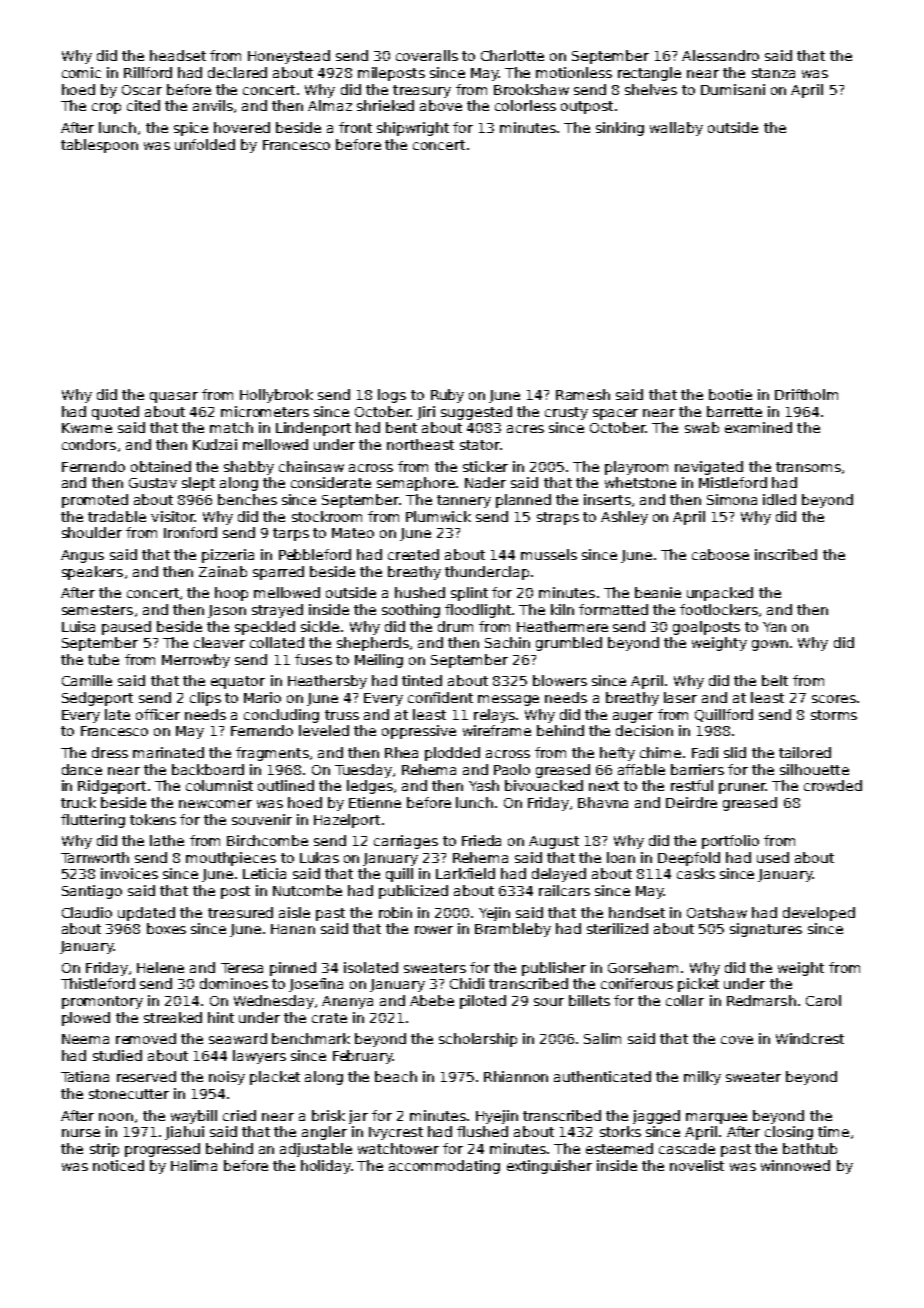 This document has width=924, height=1308. What do you see at coordinates (494, 716) in the document?
I see `relays` at bounding box center [494, 716].
